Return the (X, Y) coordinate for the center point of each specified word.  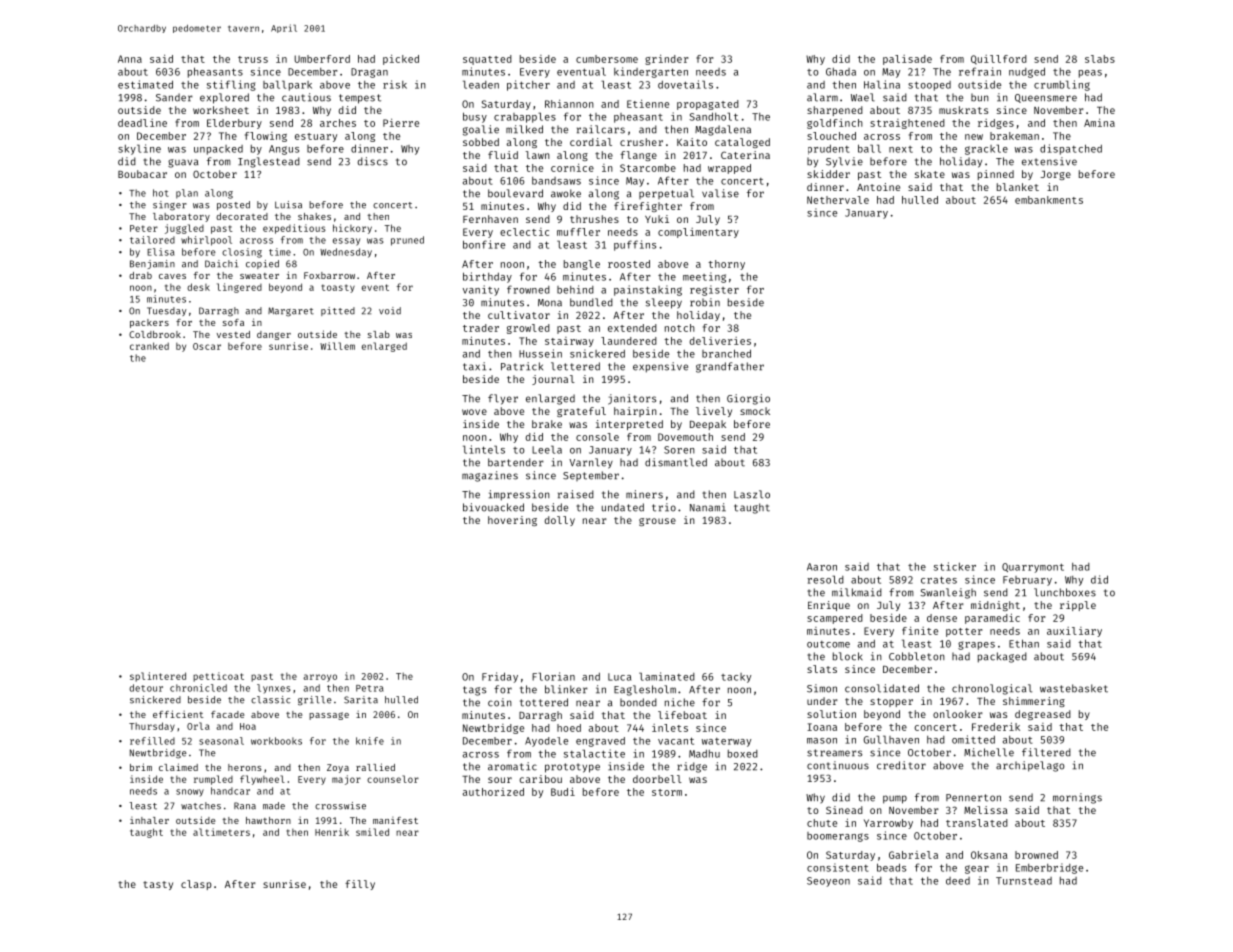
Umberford (322, 59)
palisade (907, 60)
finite (920, 631)
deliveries (720, 341)
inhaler (149, 820)
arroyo (320, 678)
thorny (726, 265)
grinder (666, 60)
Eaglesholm (645, 690)
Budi (563, 792)
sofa (233, 322)
